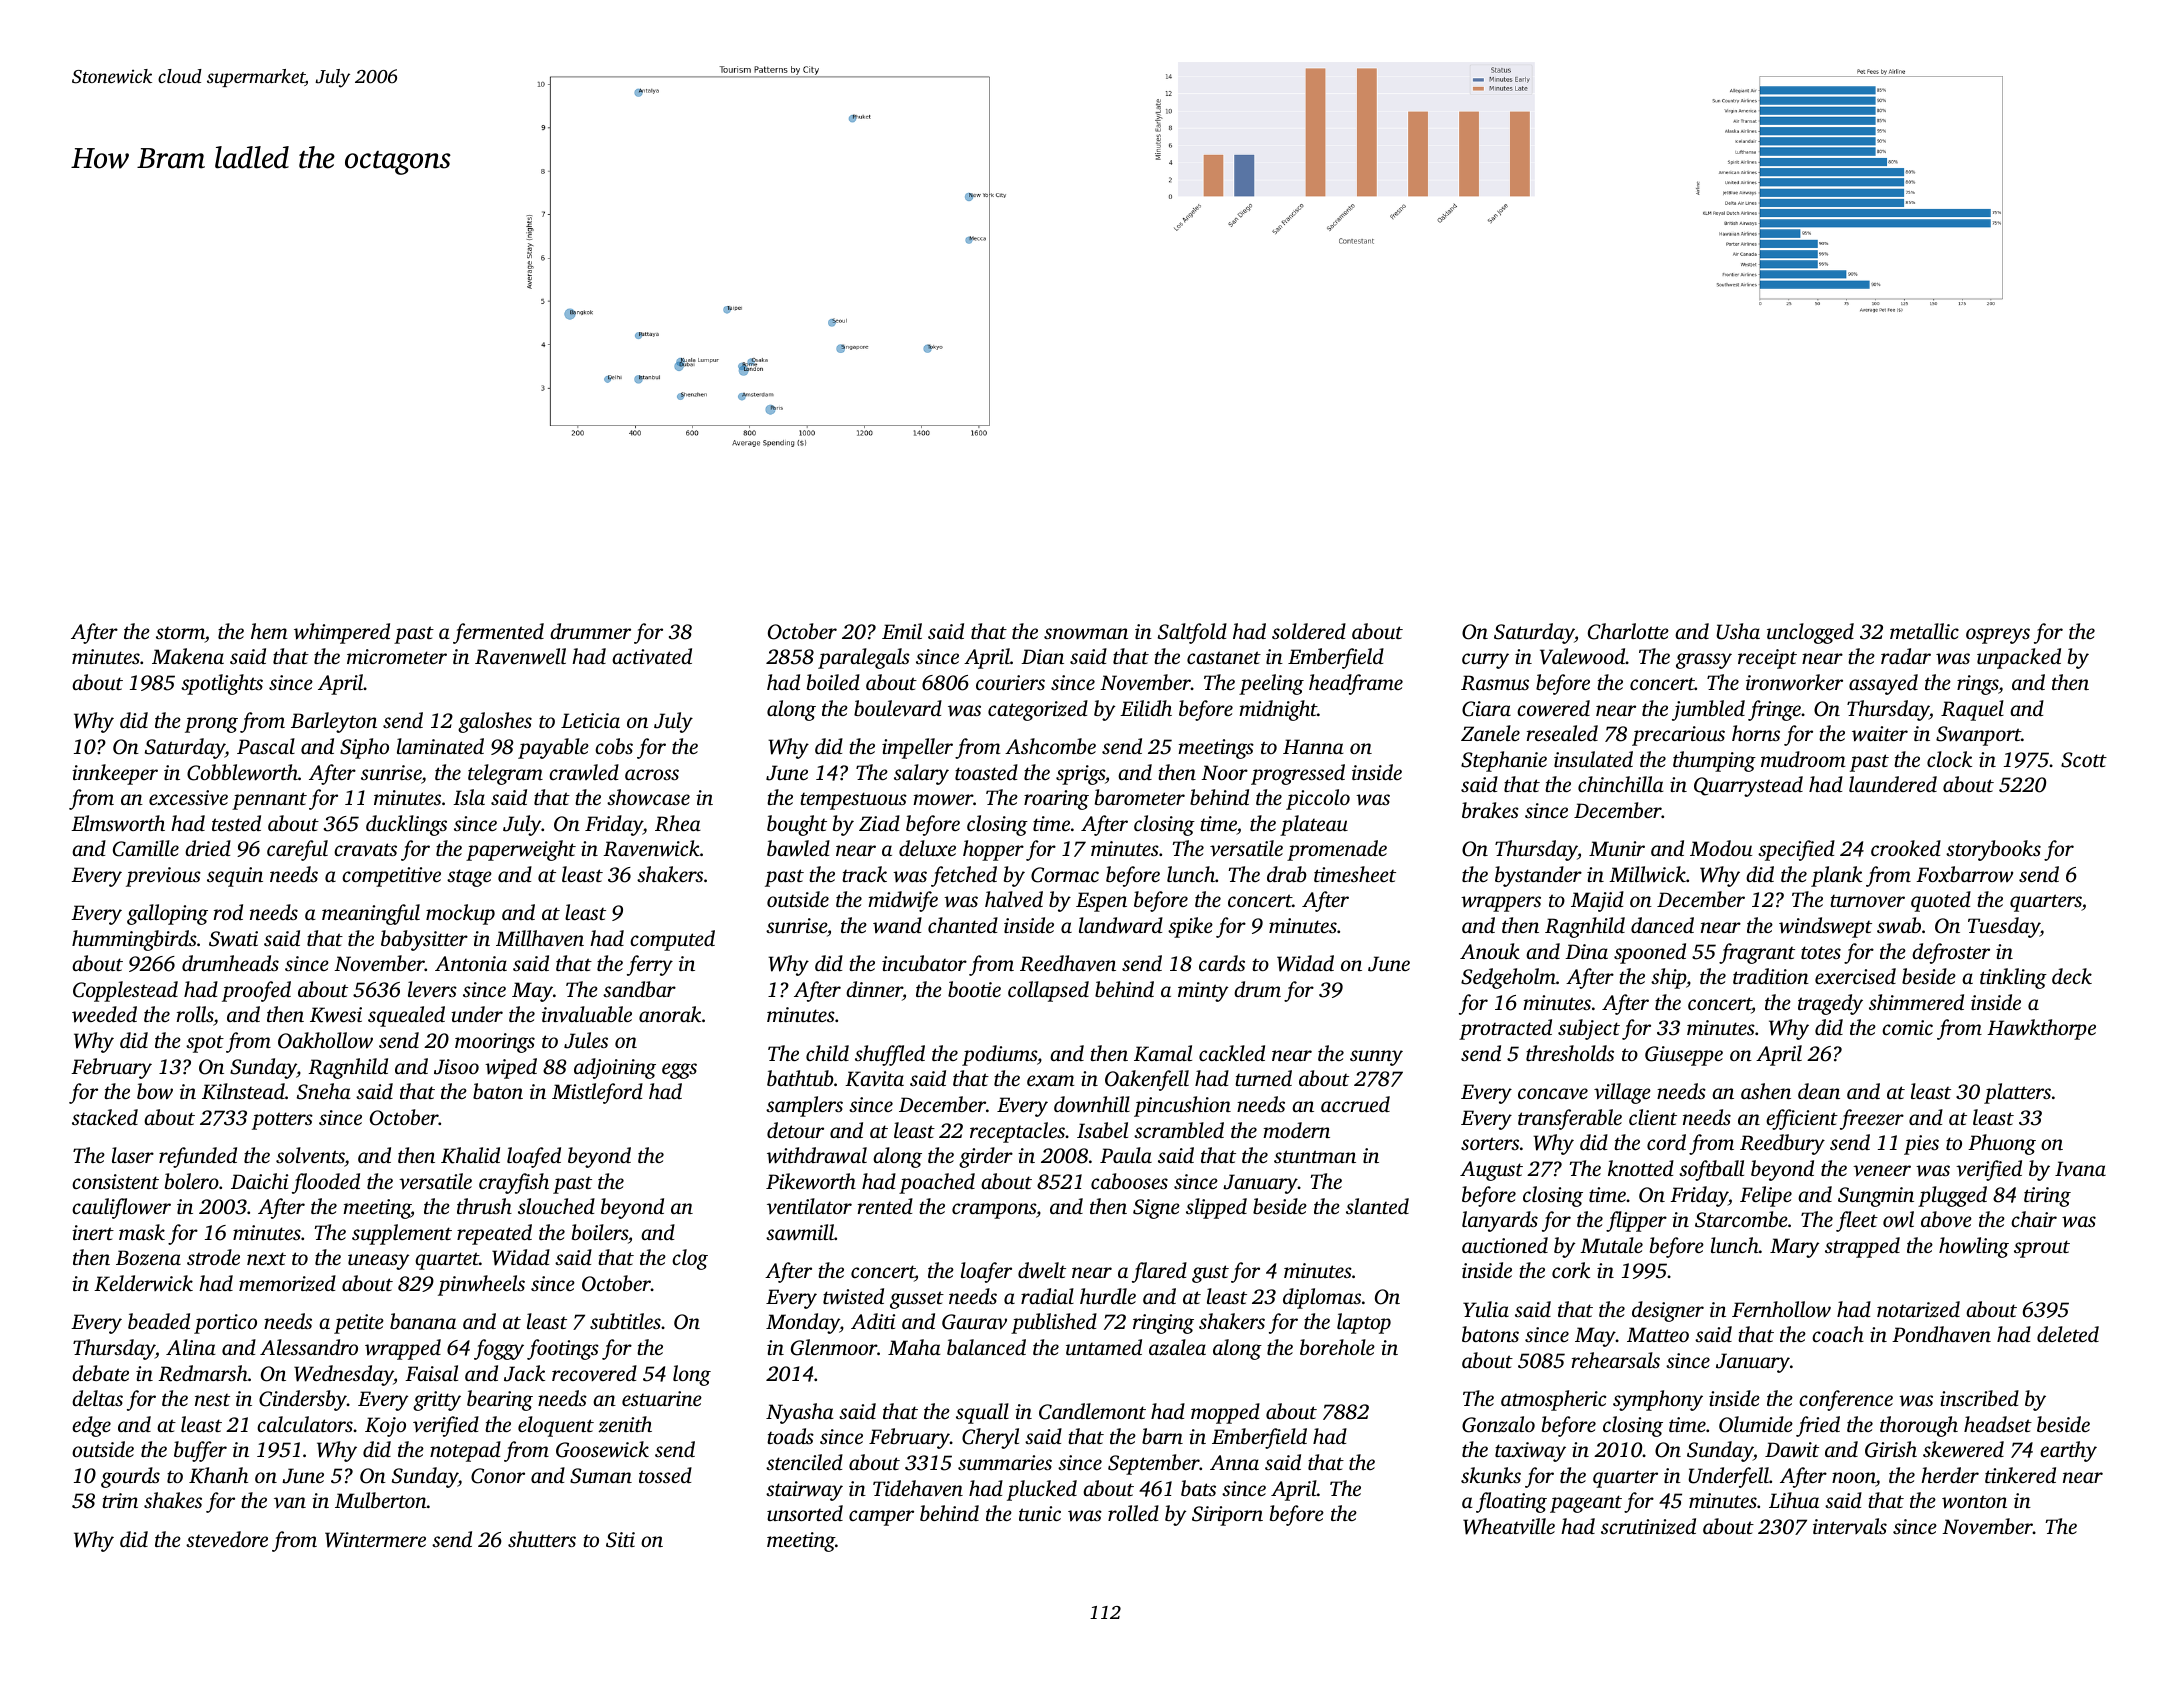 The image size is (2178, 1683). What do you see at coordinates (1486, 1309) in the document?
I see `Yulia` at bounding box center [1486, 1309].
